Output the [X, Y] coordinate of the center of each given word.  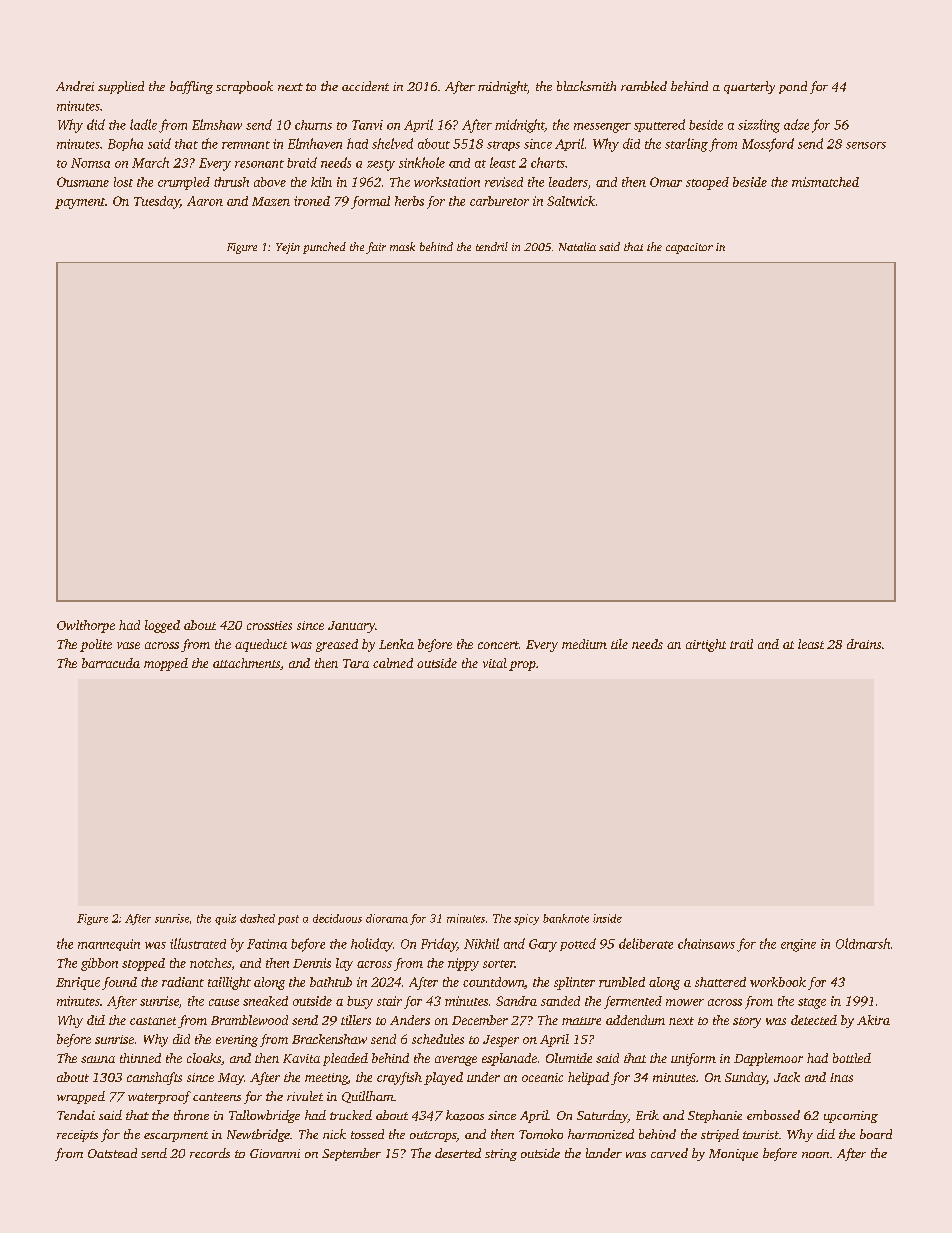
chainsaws [706, 943]
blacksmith [586, 86]
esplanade [509, 1059]
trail [741, 644]
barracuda [111, 663]
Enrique [78, 983]
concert [498, 645]
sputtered [659, 125]
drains [864, 644]
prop [522, 666]
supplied [121, 87]
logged [162, 626]
